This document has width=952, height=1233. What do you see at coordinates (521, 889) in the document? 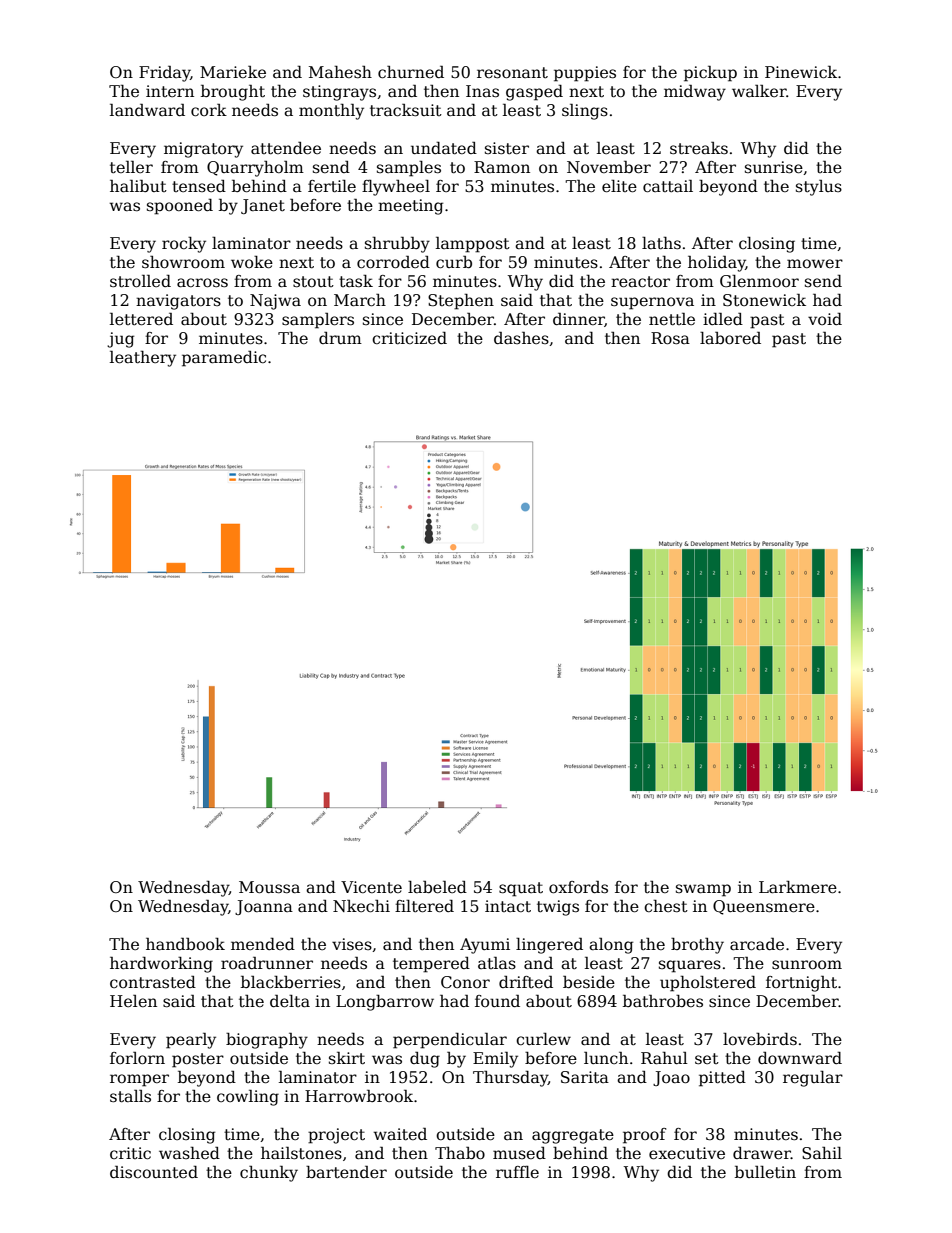
I see `squat` at bounding box center [521, 889].
